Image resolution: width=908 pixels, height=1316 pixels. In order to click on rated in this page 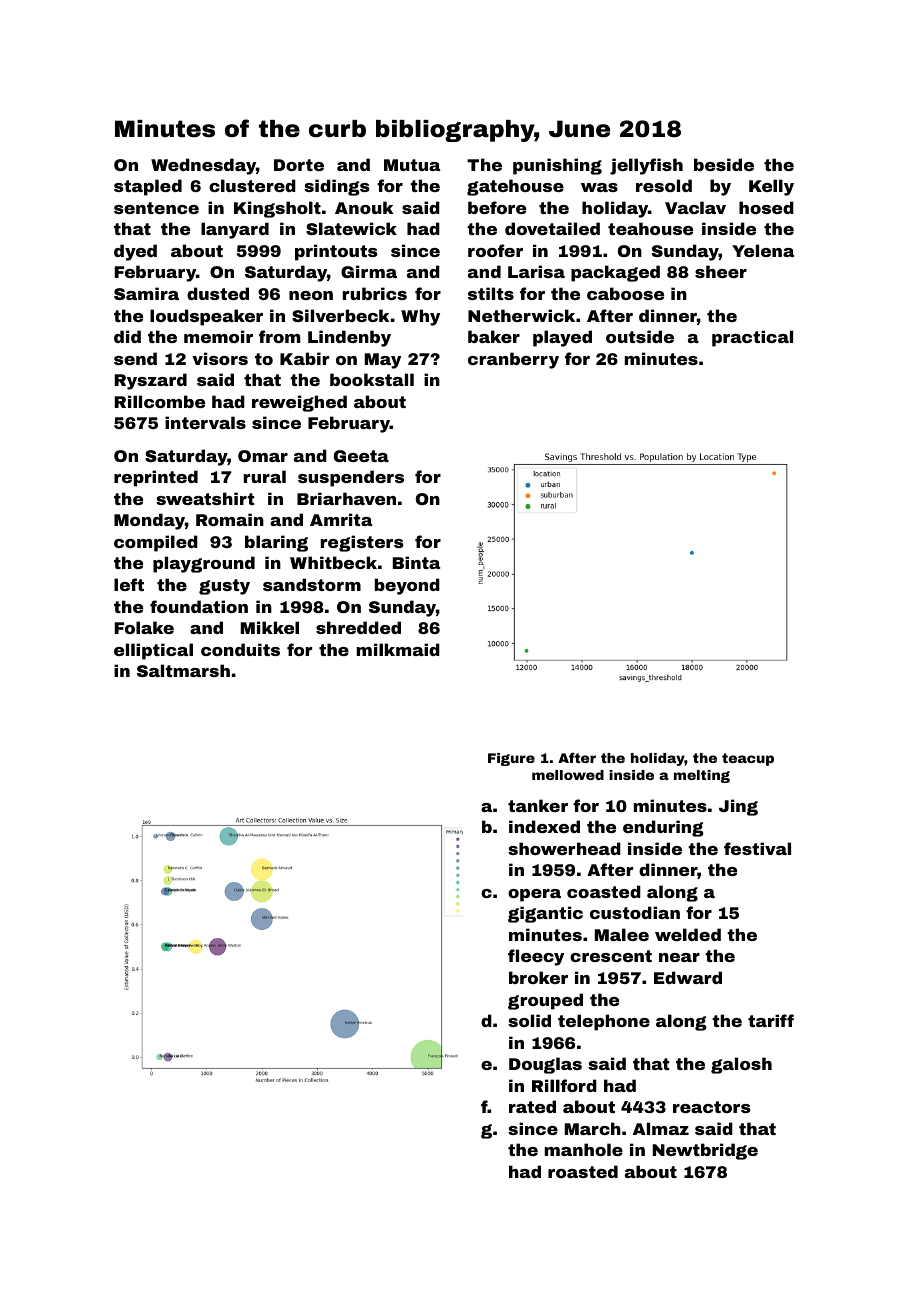, I will do `click(532, 1106)`.
